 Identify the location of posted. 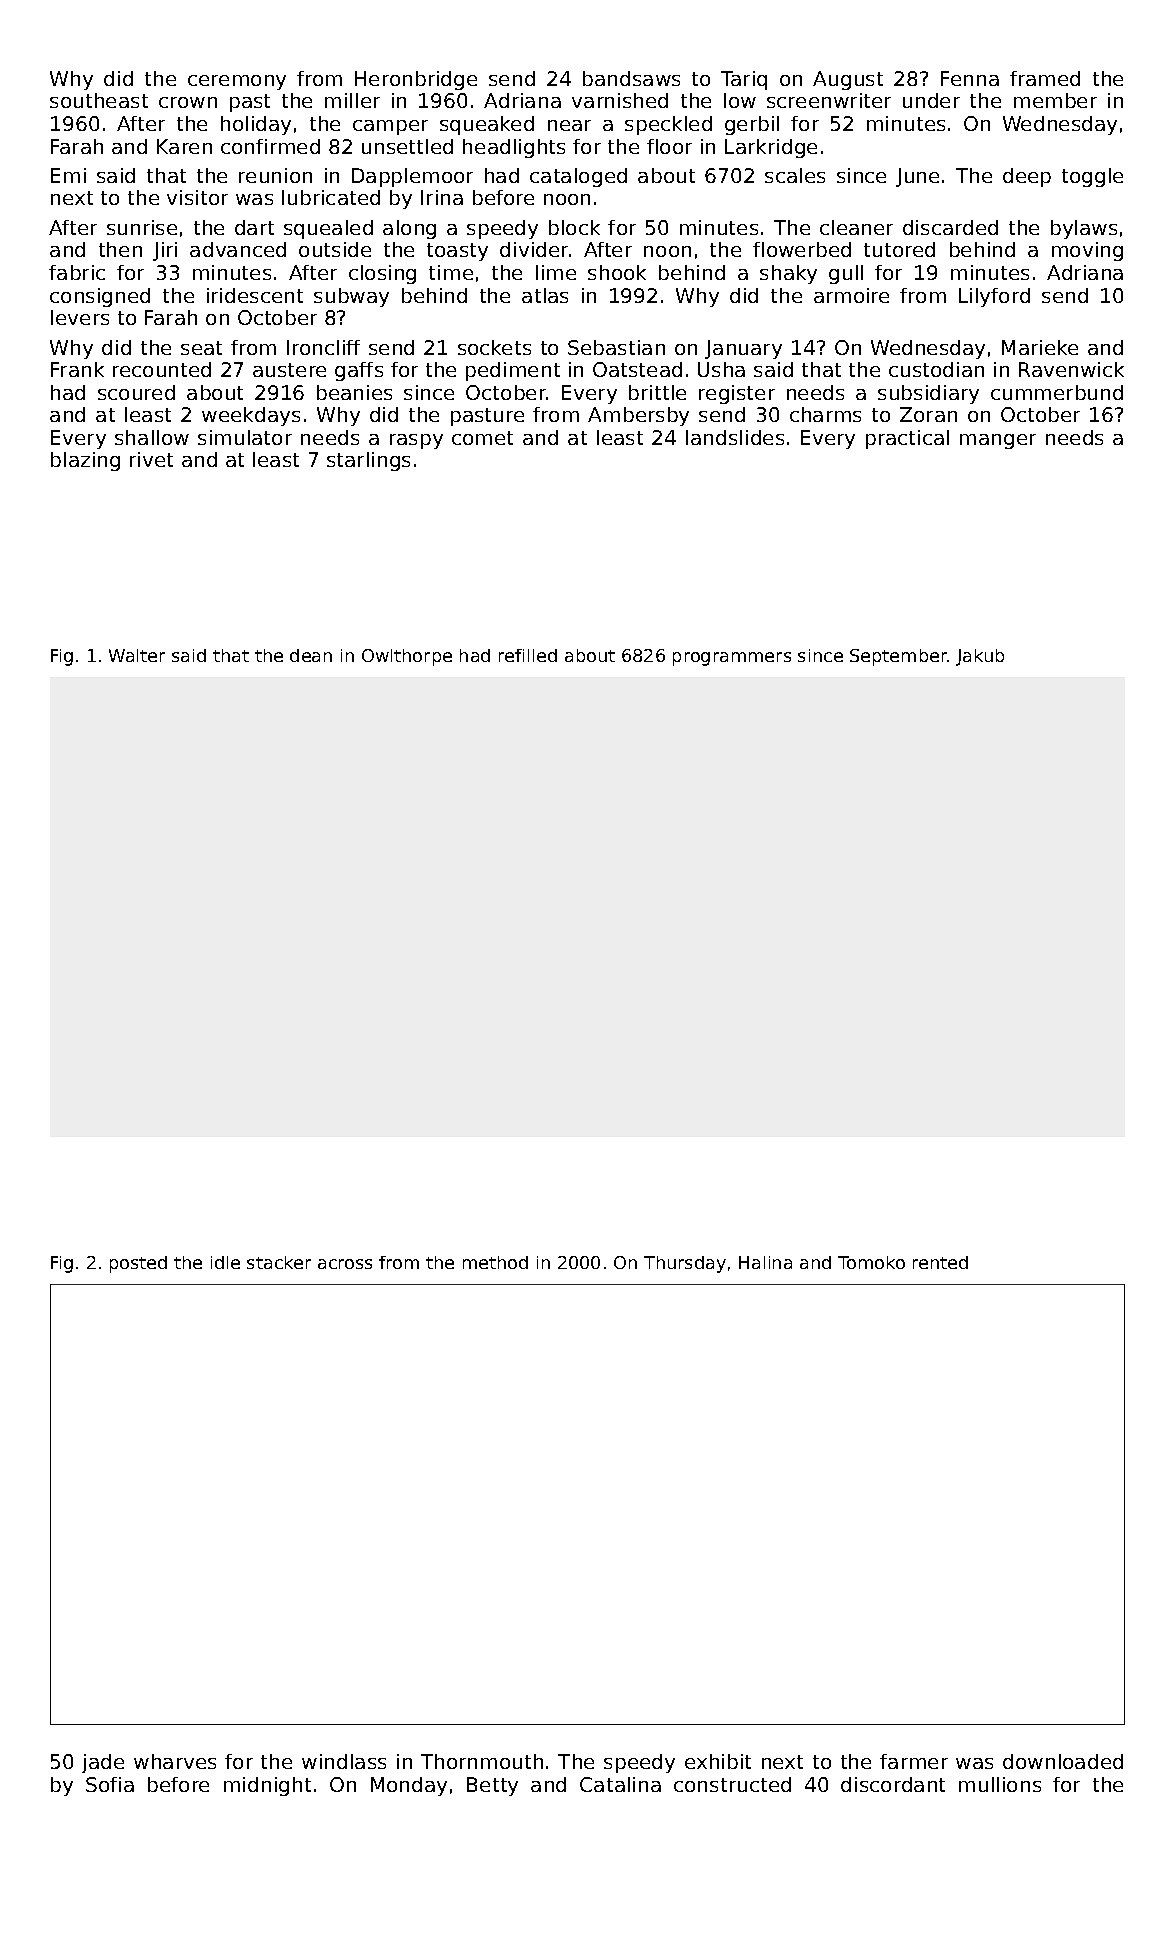
(138, 1264).
